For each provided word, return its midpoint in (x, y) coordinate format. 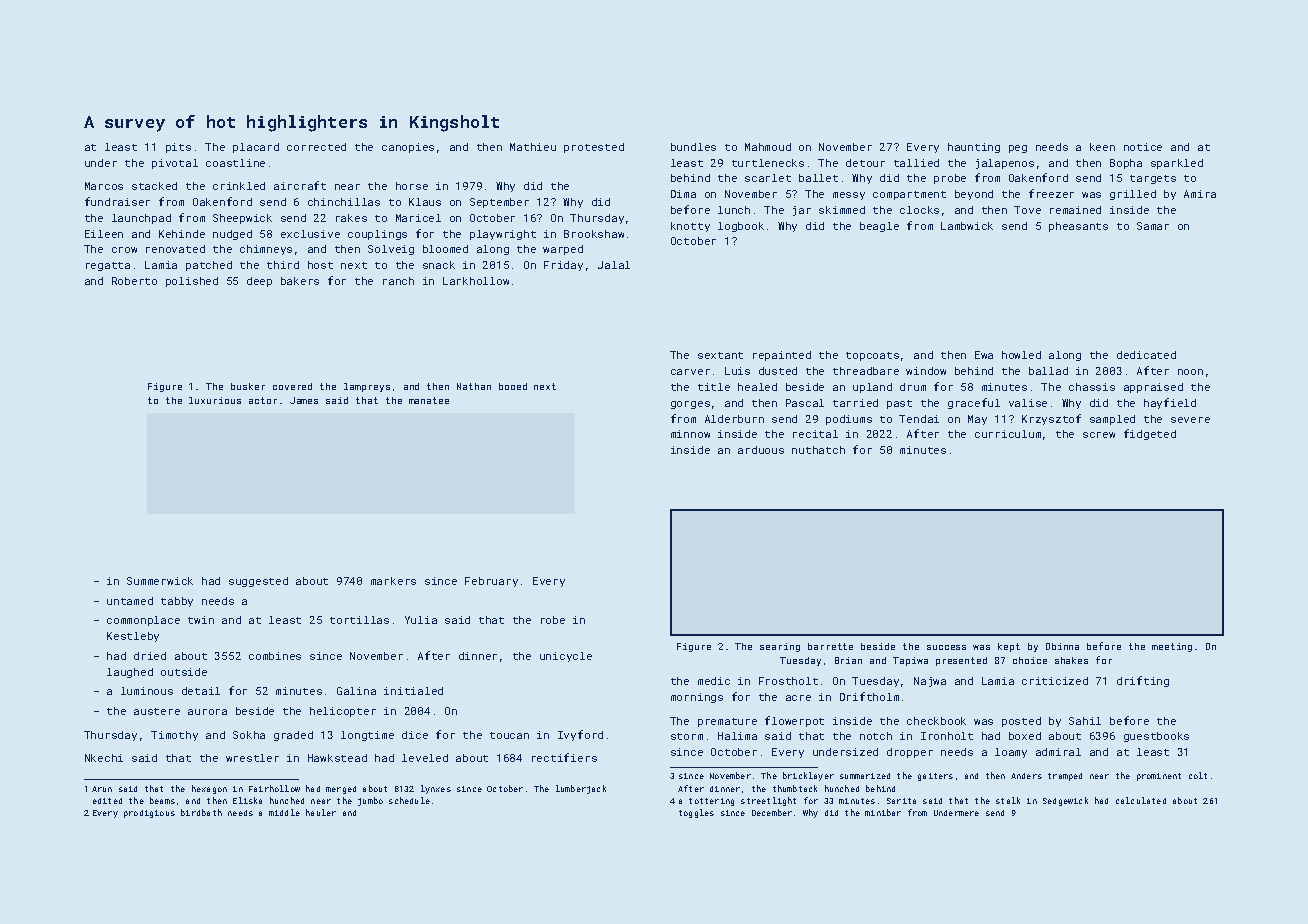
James (304, 400)
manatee (429, 400)
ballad (1048, 371)
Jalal (614, 265)
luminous (147, 691)
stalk (1008, 800)
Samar (1153, 226)
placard (256, 148)
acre (798, 698)
